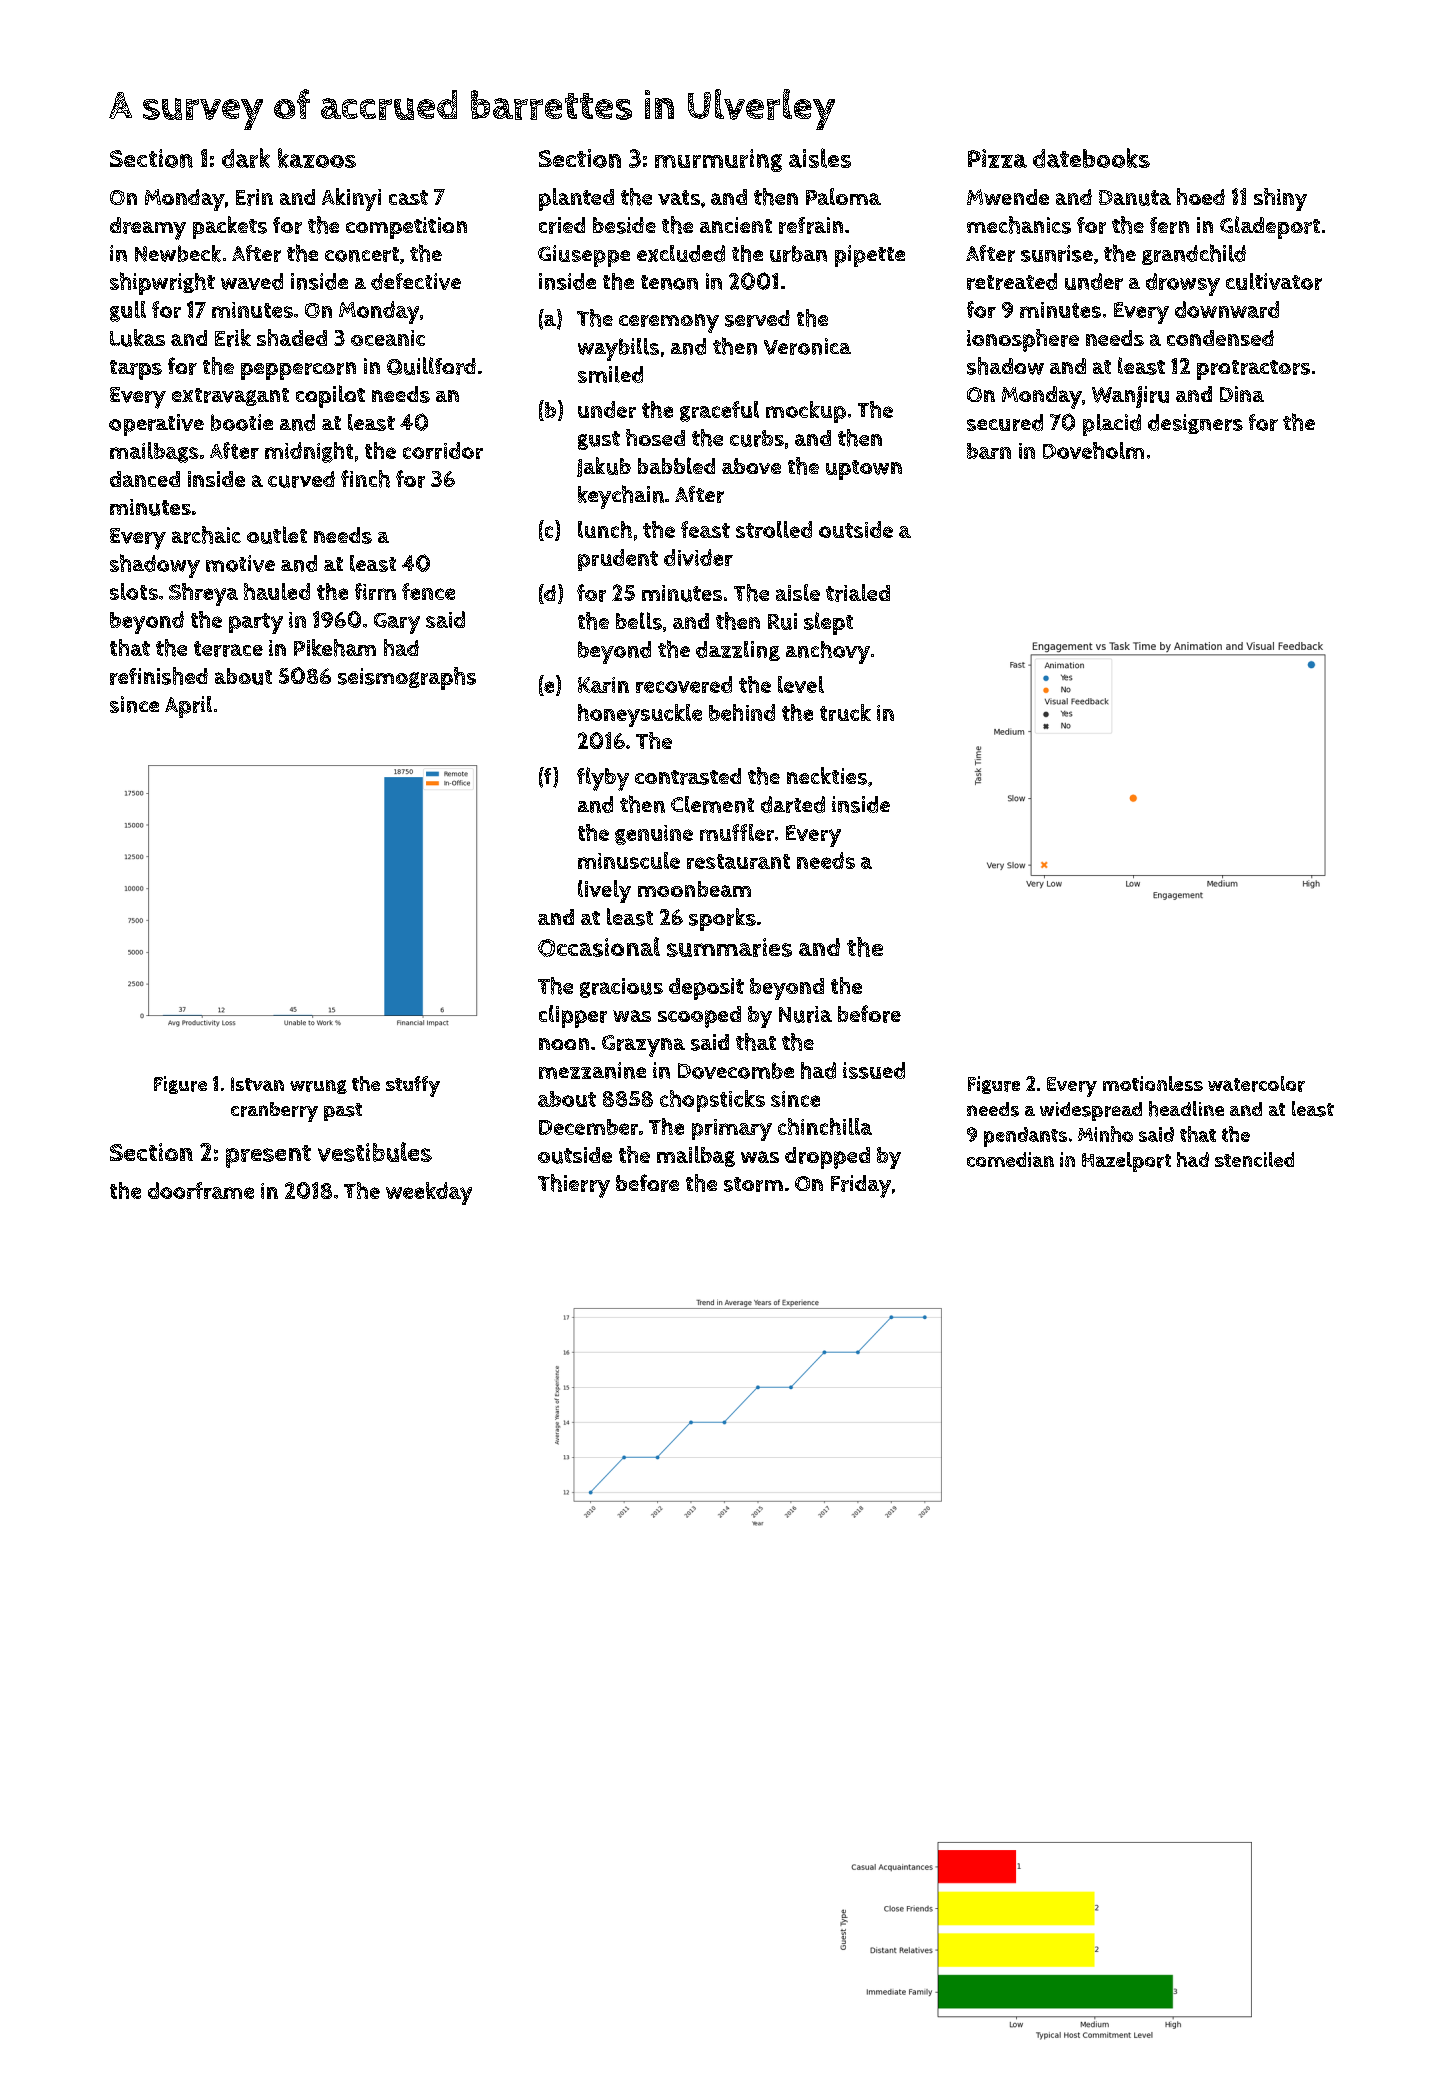 This page has height=2100, width=1450. Describe the element at coordinates (1153, 1083) in the page. I see `motionless` at that location.
